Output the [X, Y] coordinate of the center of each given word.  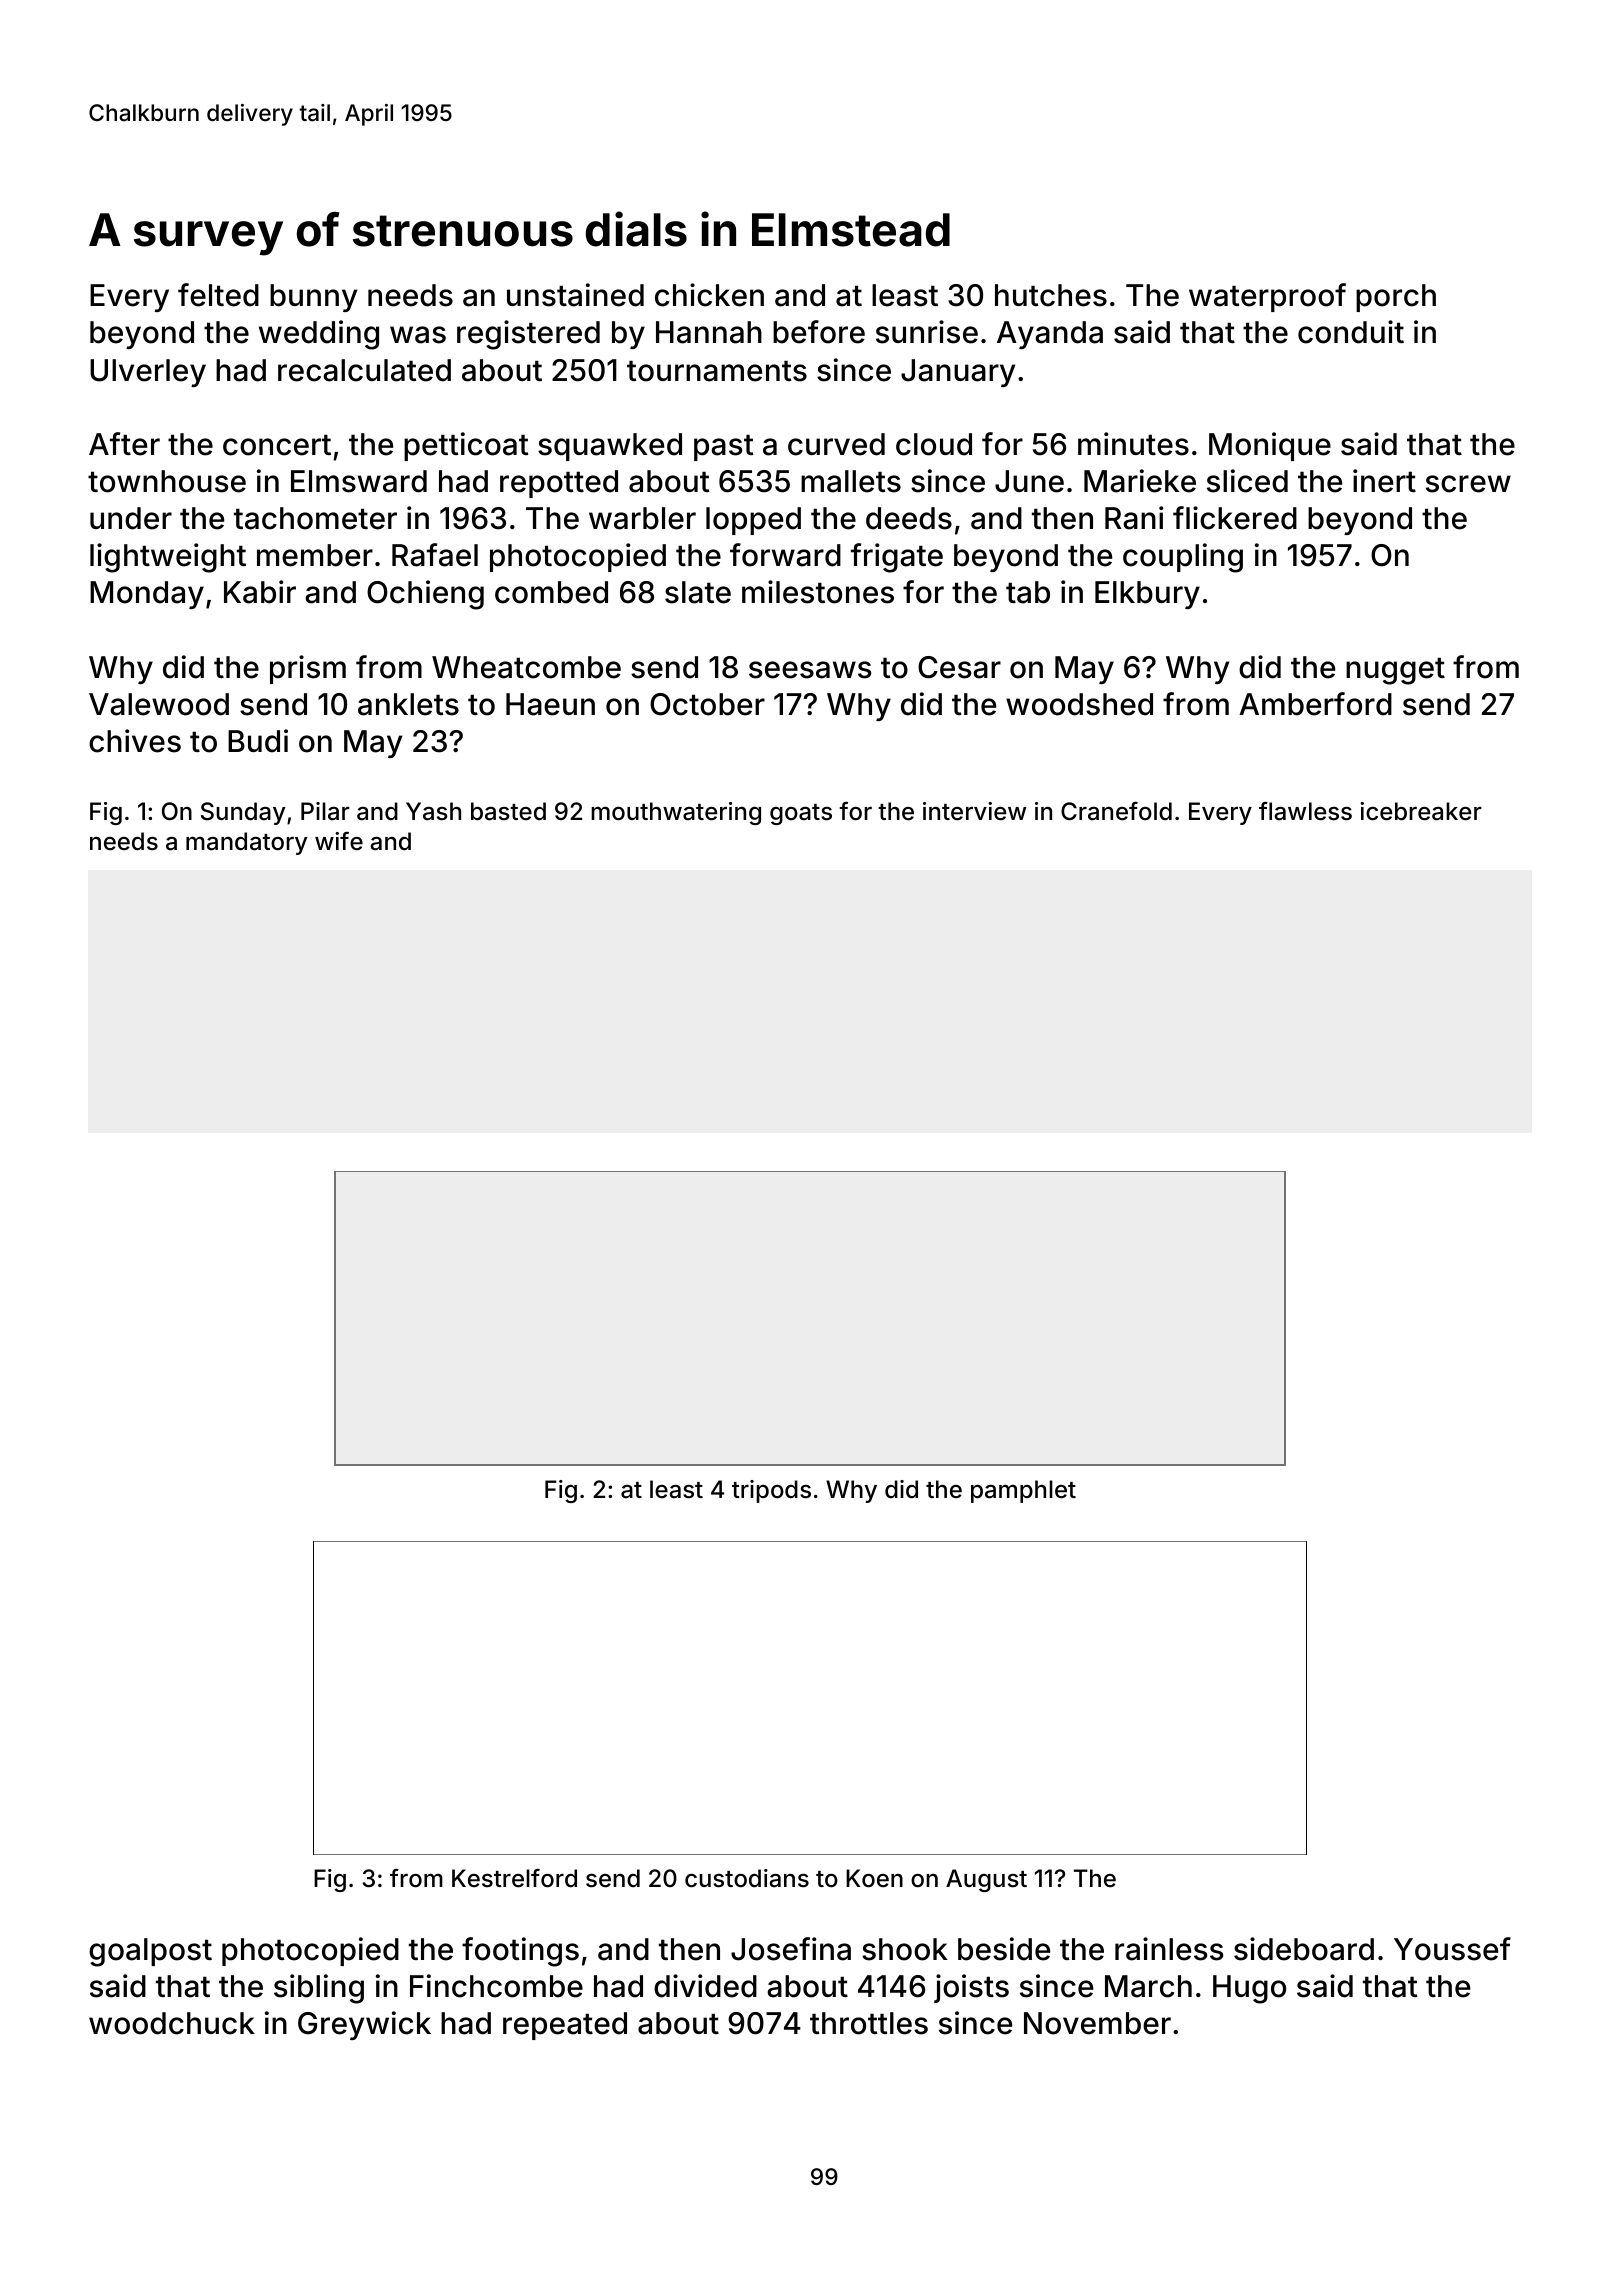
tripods [771, 1491]
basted [508, 811]
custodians [747, 1878]
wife [339, 841]
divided [705, 1986]
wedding [319, 335]
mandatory [247, 843]
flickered [1235, 518]
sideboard [1304, 1949]
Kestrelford [514, 1878]
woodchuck [172, 2023]
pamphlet [1023, 1491]
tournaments [717, 371]
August [986, 1880]
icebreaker [1421, 811]
